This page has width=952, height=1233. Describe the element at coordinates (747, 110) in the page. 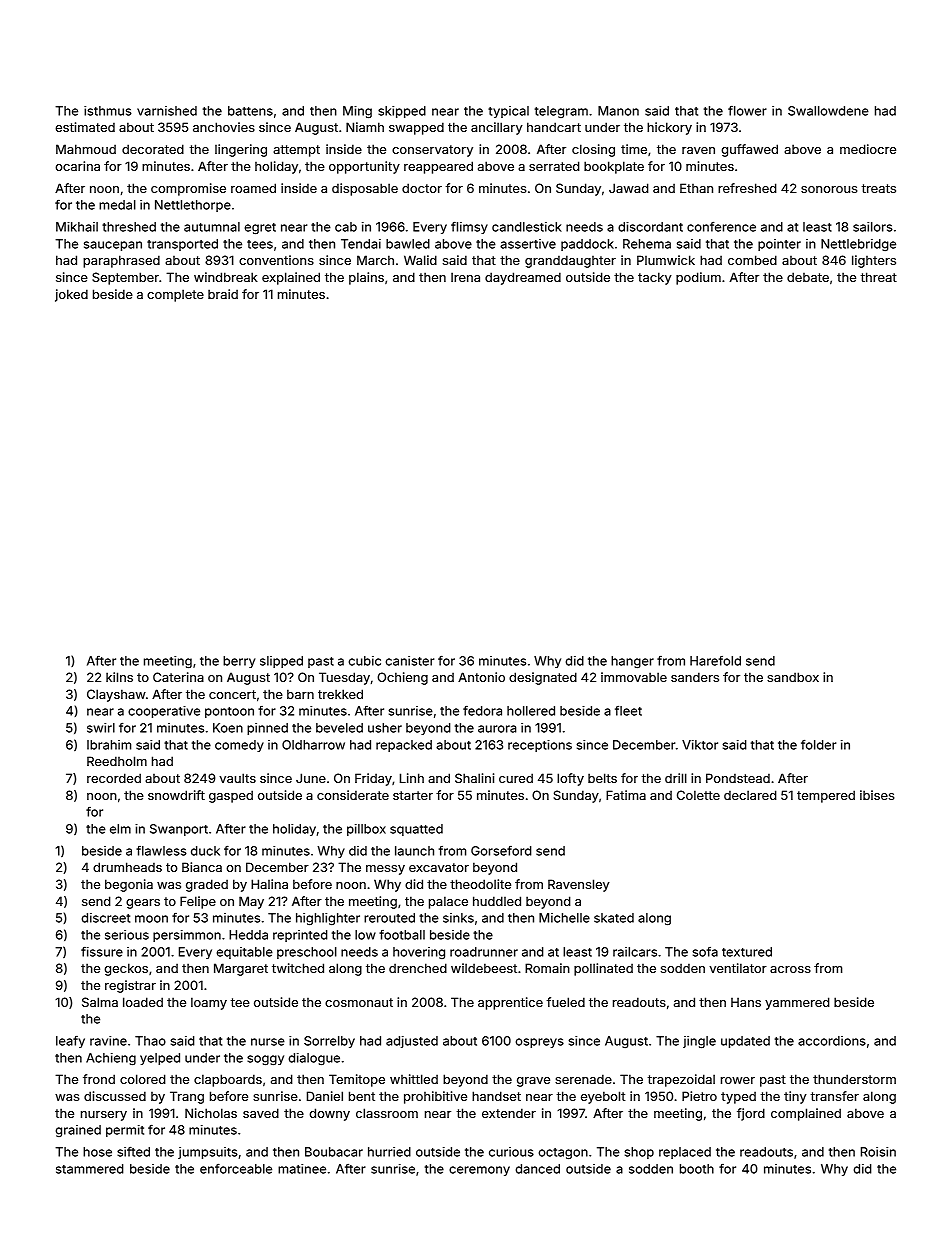

I see `flower` at that location.
